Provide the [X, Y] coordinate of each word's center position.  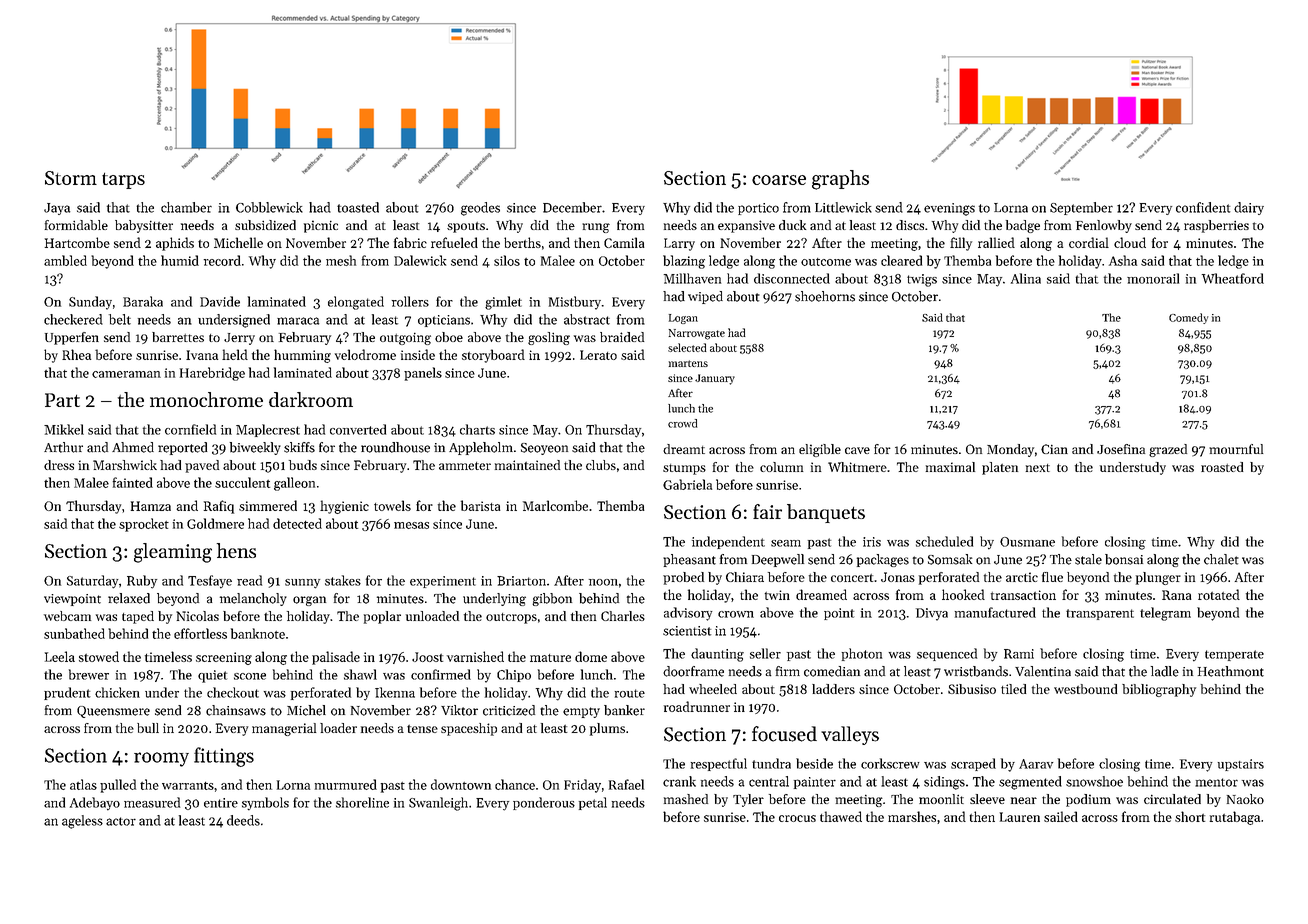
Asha [1123, 260]
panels [423, 374]
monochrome [206, 399]
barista [481, 505]
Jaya [57, 209]
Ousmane [1027, 542]
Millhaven [692, 278]
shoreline [362, 802]
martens [688, 363]
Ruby [142, 582]
